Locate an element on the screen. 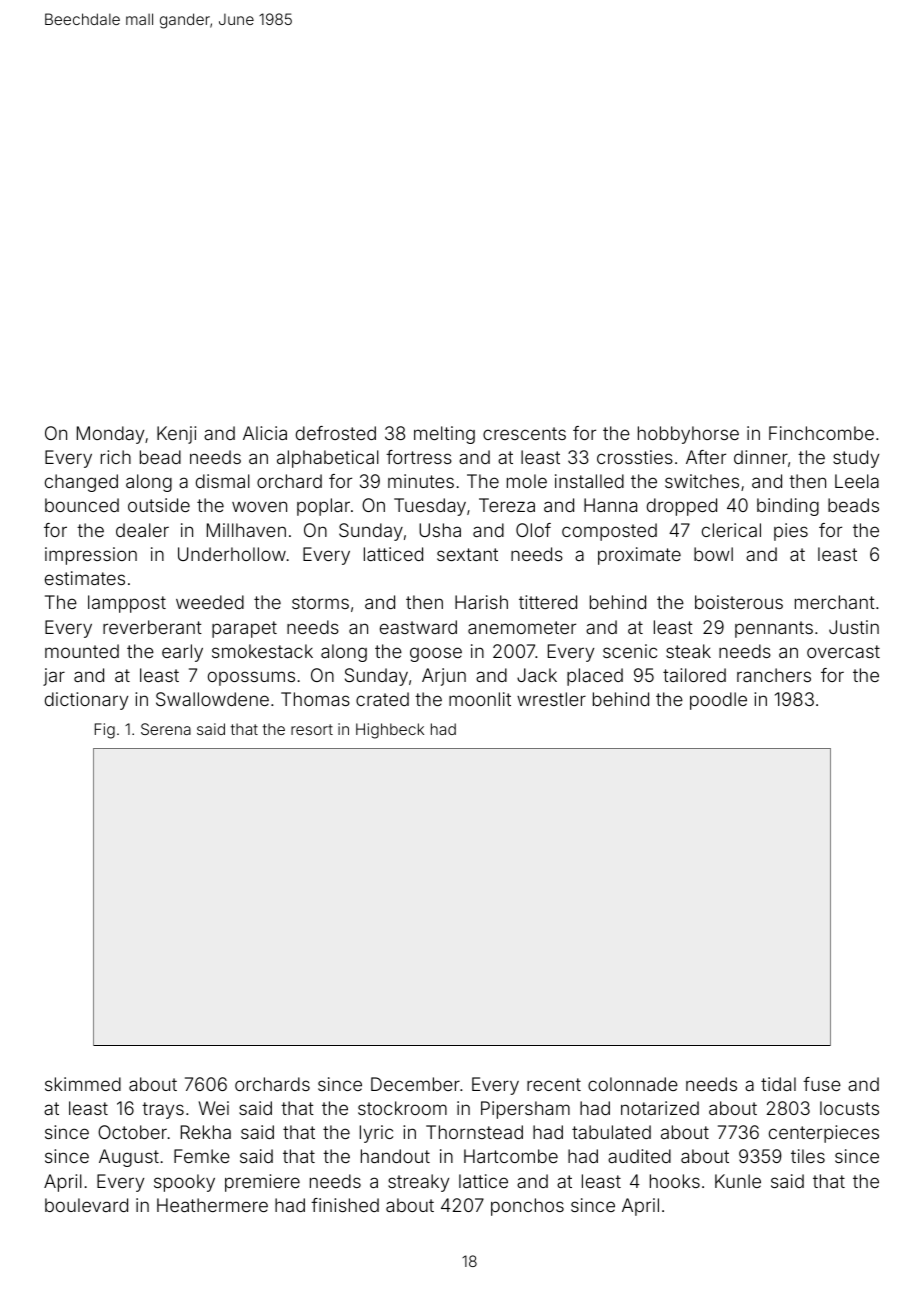 The image size is (924, 1308). December is located at coordinates (415, 1084).
